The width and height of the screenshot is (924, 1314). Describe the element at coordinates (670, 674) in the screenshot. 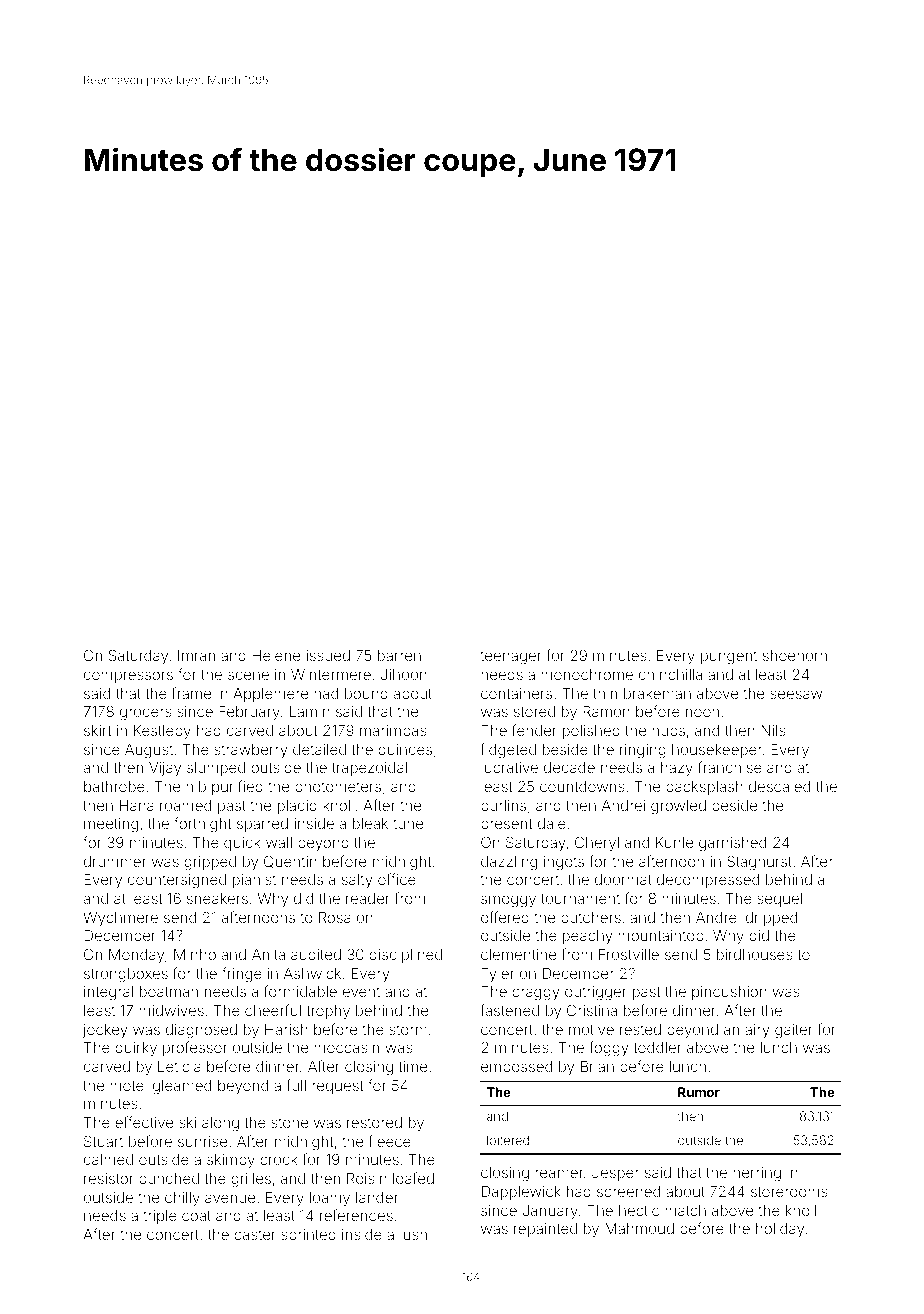

I see `chinchilla` at that location.
